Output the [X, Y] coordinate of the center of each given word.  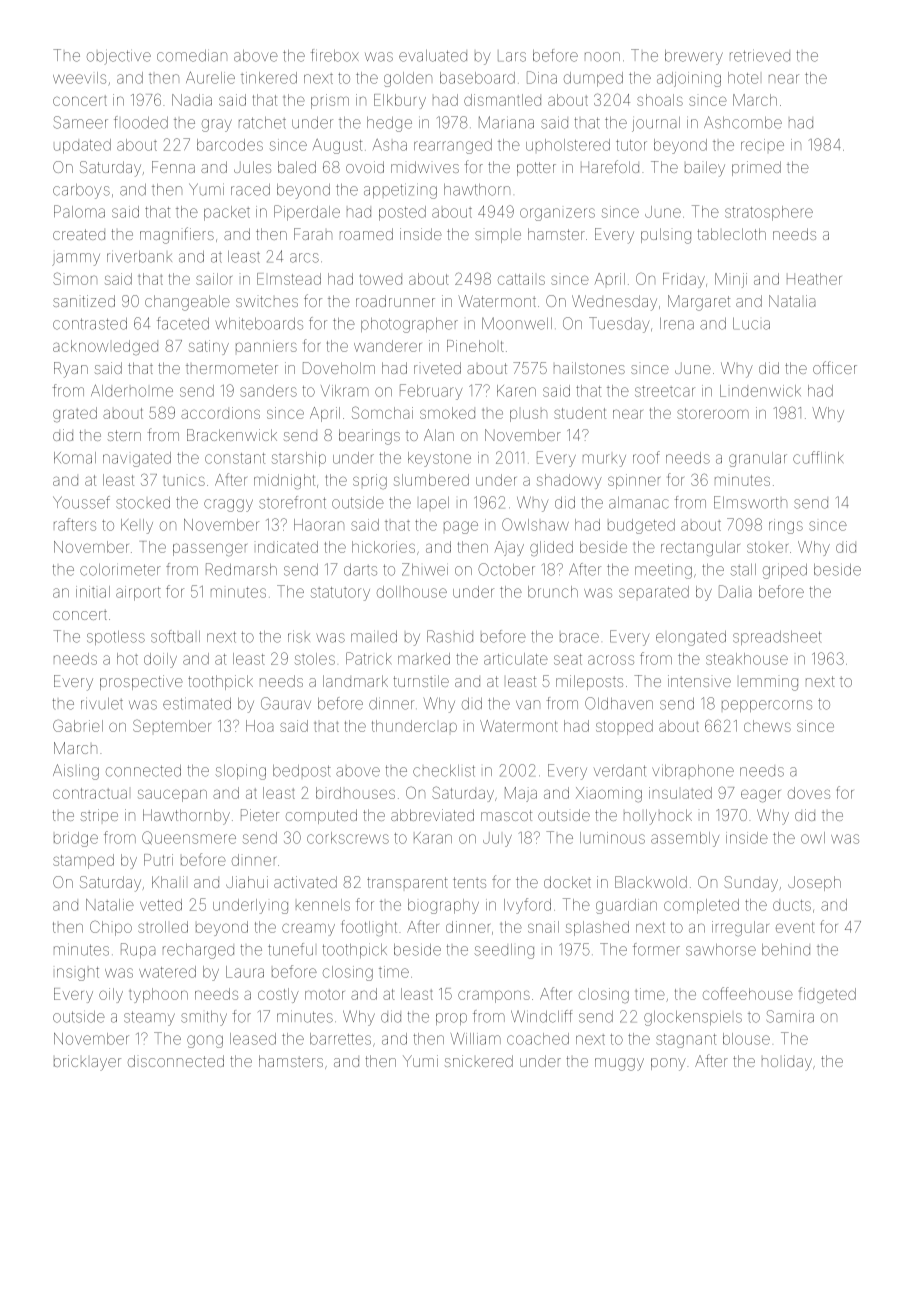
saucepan [172, 795]
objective [119, 57]
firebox [334, 55]
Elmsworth [750, 502]
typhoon [158, 995]
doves [809, 793]
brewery [694, 57]
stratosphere [769, 213]
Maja [521, 794]
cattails [521, 279]
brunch [553, 592]
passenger [210, 549]
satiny [209, 347]
